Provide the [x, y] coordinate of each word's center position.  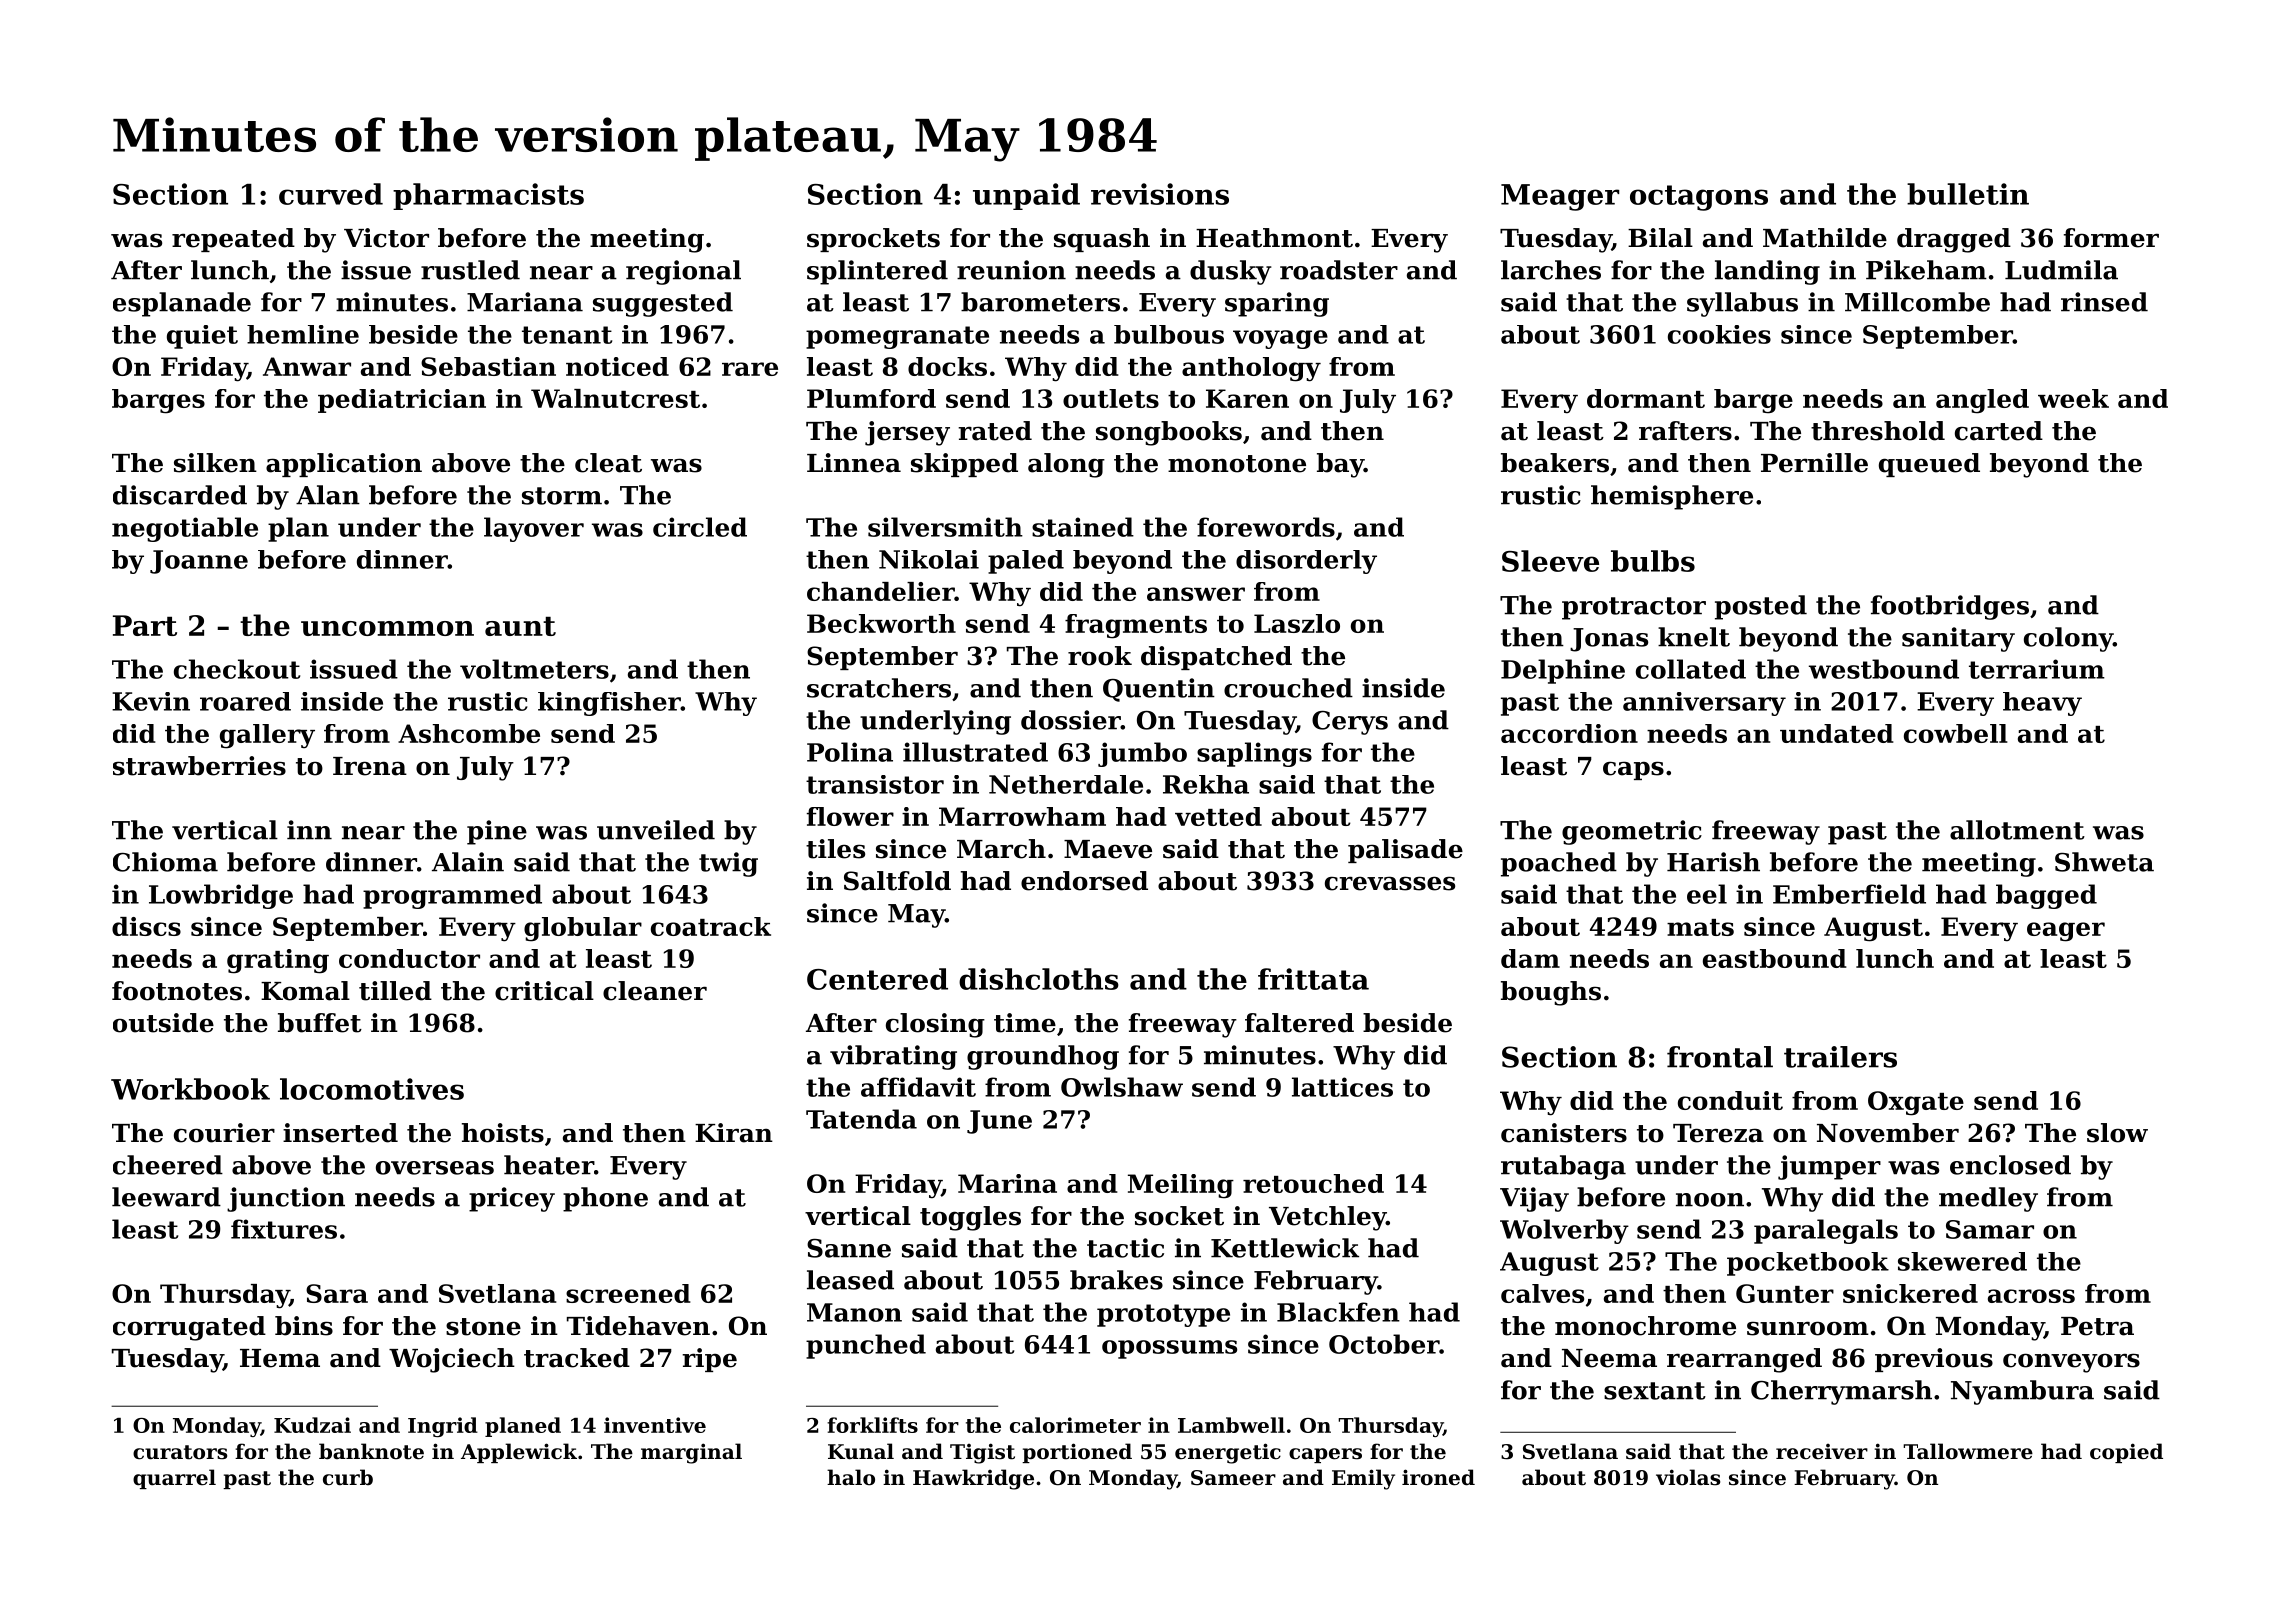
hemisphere [1672, 497]
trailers [1840, 1057]
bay [1340, 465]
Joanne [199, 562]
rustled [470, 270]
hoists [503, 1133]
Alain [468, 862]
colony [2068, 639]
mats [1700, 927]
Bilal [1660, 238]
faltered [1299, 1023]
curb [348, 1477]
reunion [1011, 270]
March [1001, 849]
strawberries [199, 766]
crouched [1288, 688]
